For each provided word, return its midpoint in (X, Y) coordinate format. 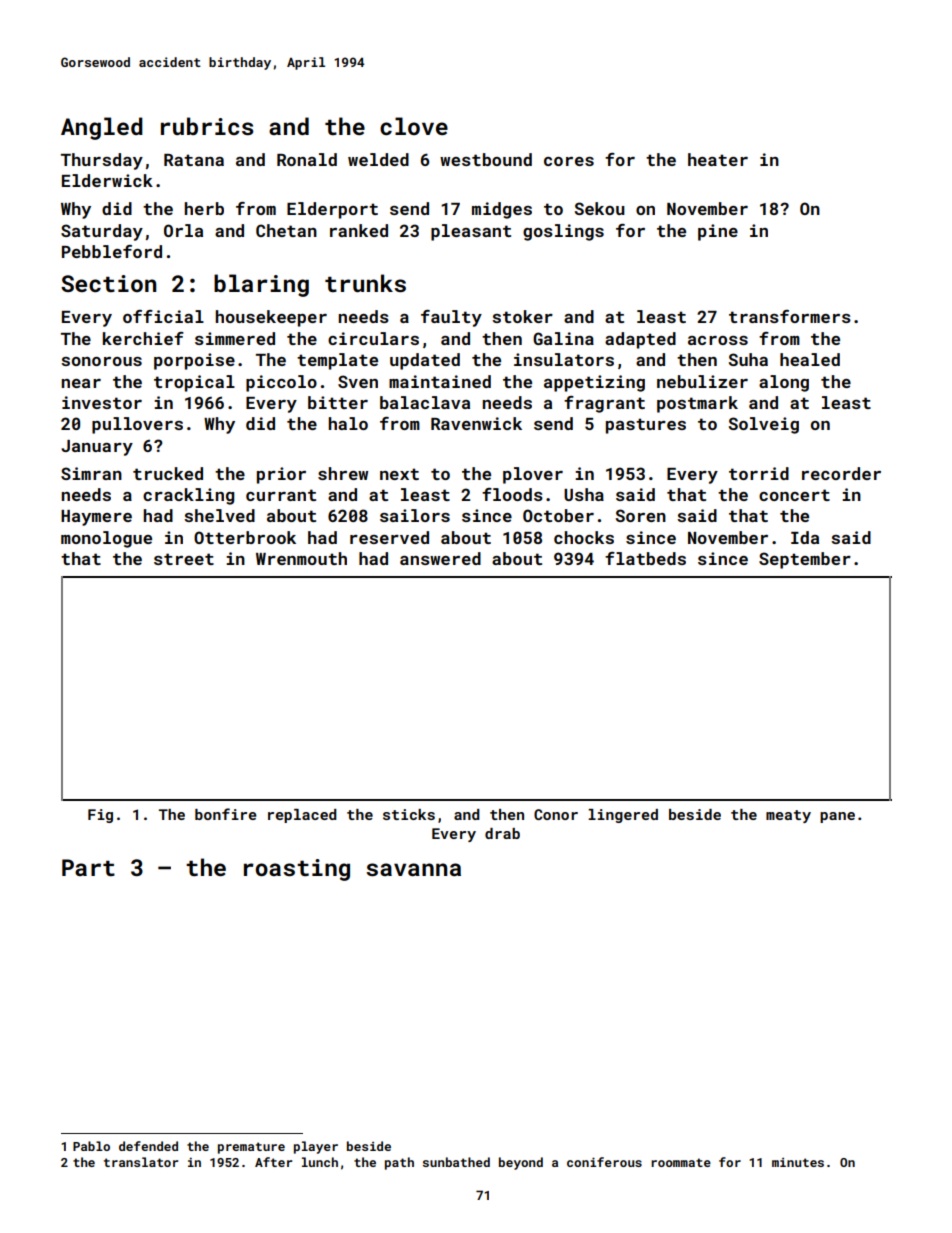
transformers (790, 316)
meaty (788, 816)
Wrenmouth (301, 558)
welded (378, 159)
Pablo (91, 1146)
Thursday (102, 161)
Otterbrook (245, 537)
